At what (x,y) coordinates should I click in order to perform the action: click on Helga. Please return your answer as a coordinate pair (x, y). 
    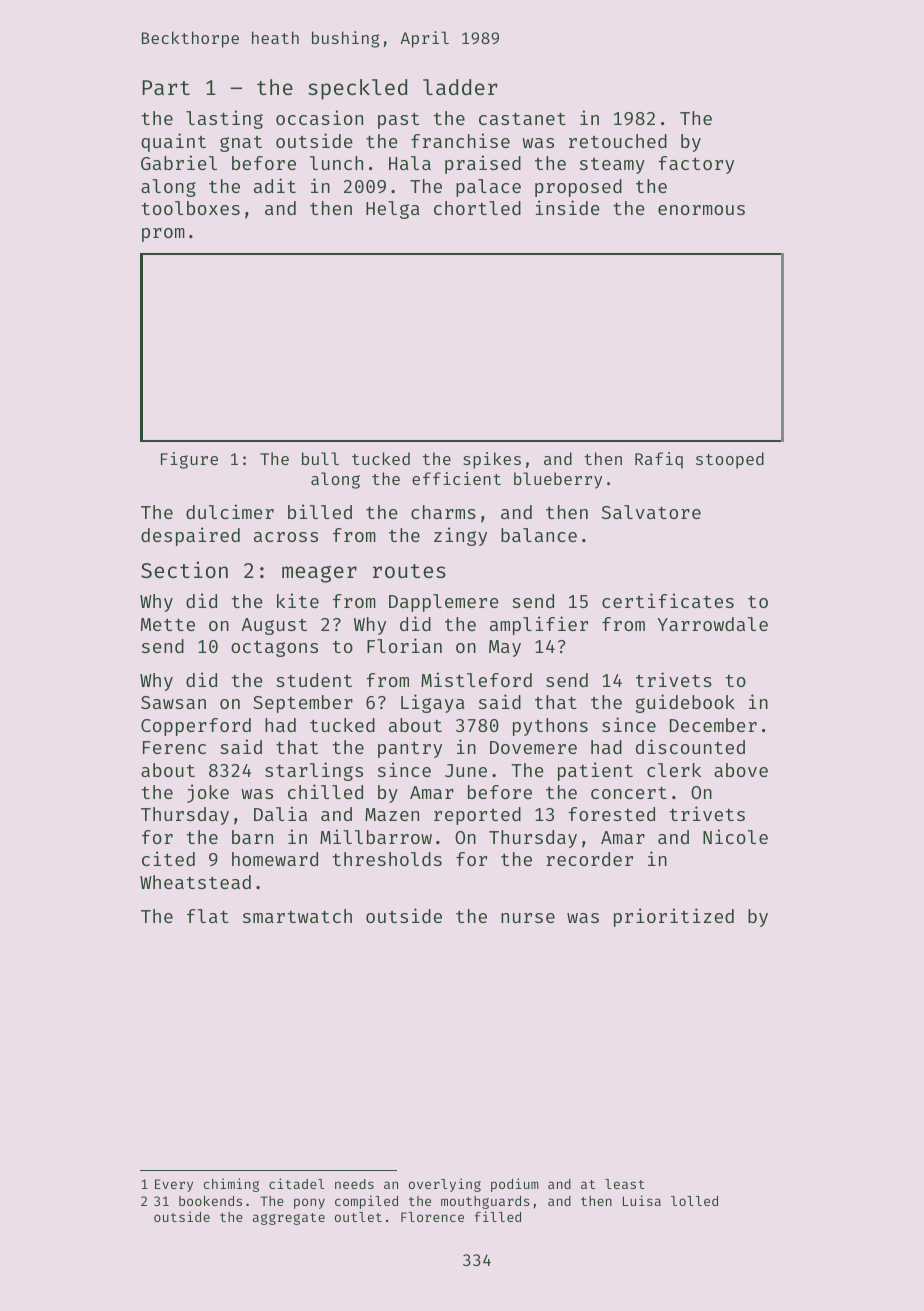
    Looking at the image, I should click on (393, 210).
